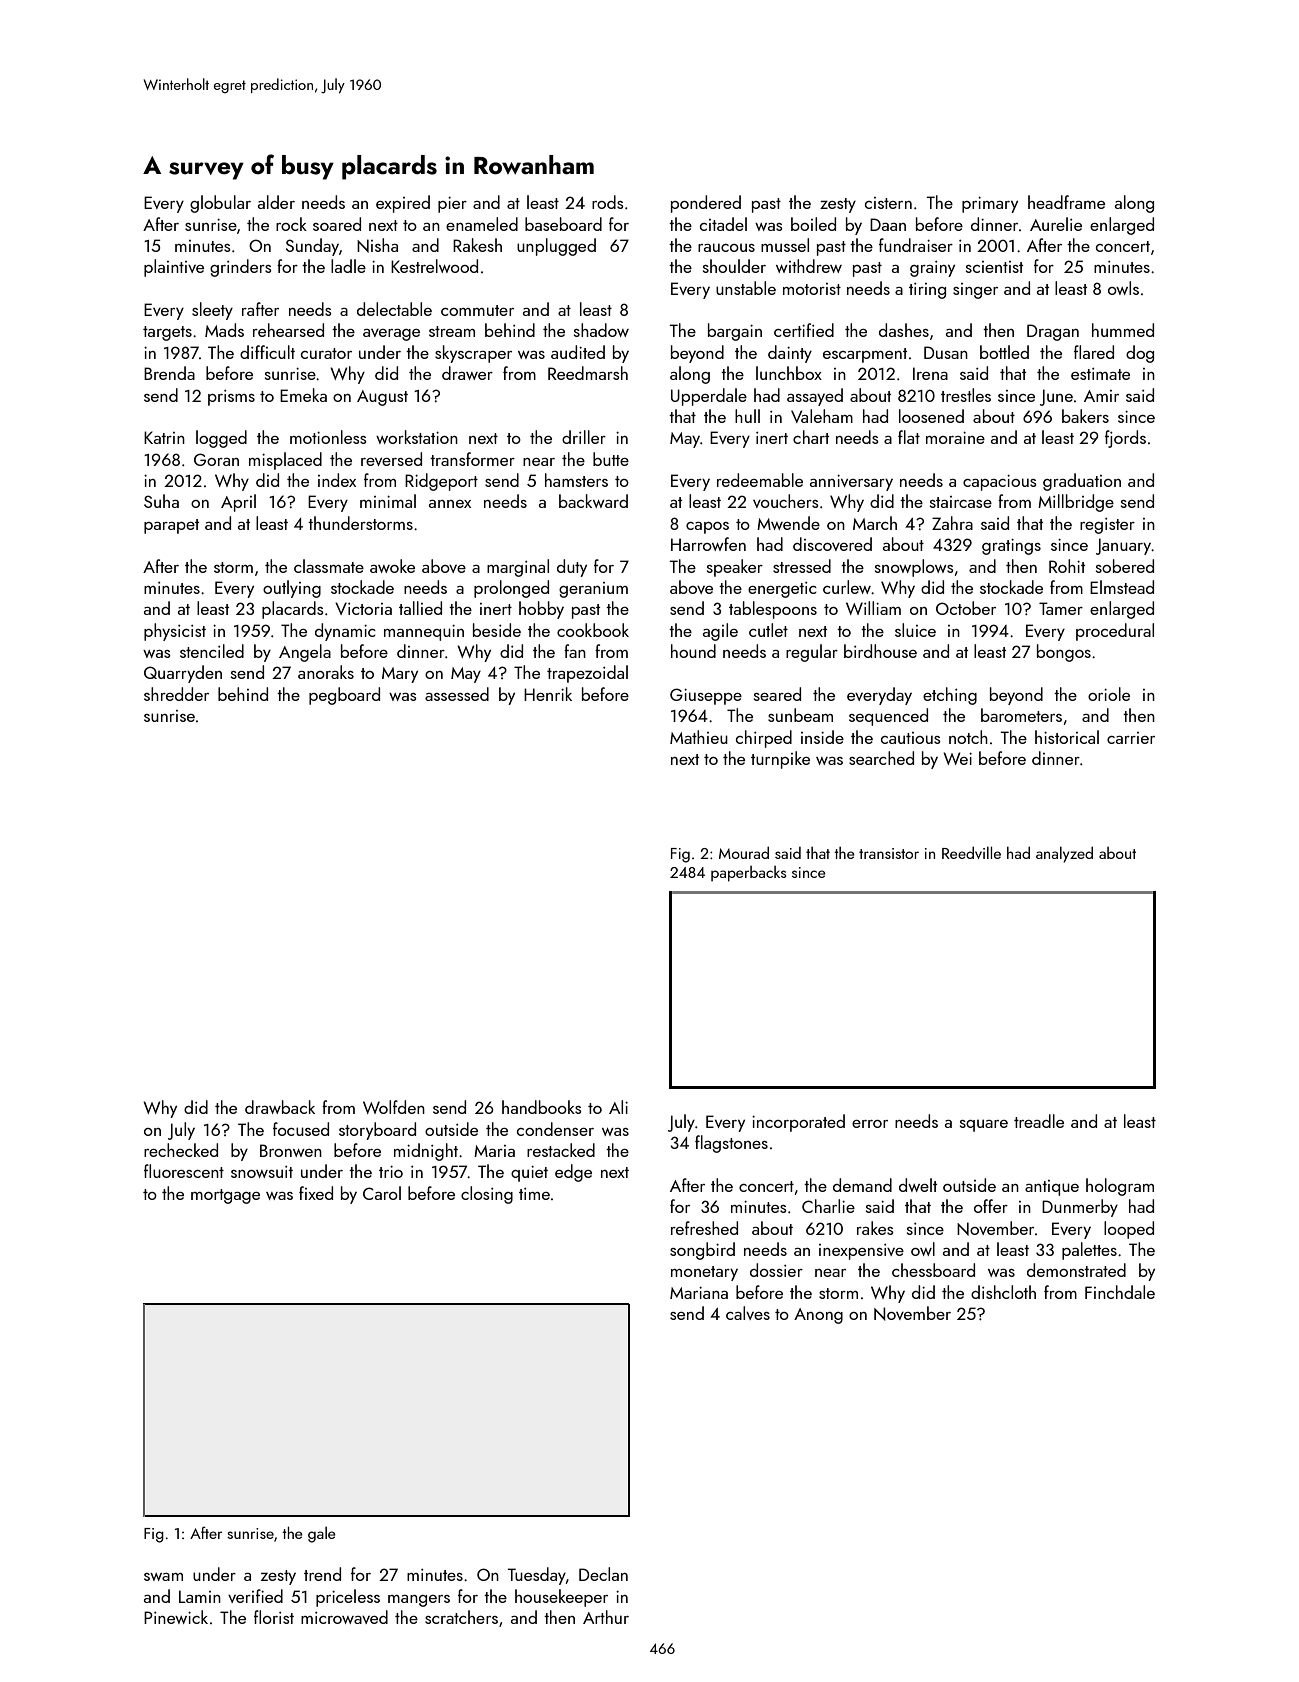  I want to click on Upperdale, so click(709, 397).
